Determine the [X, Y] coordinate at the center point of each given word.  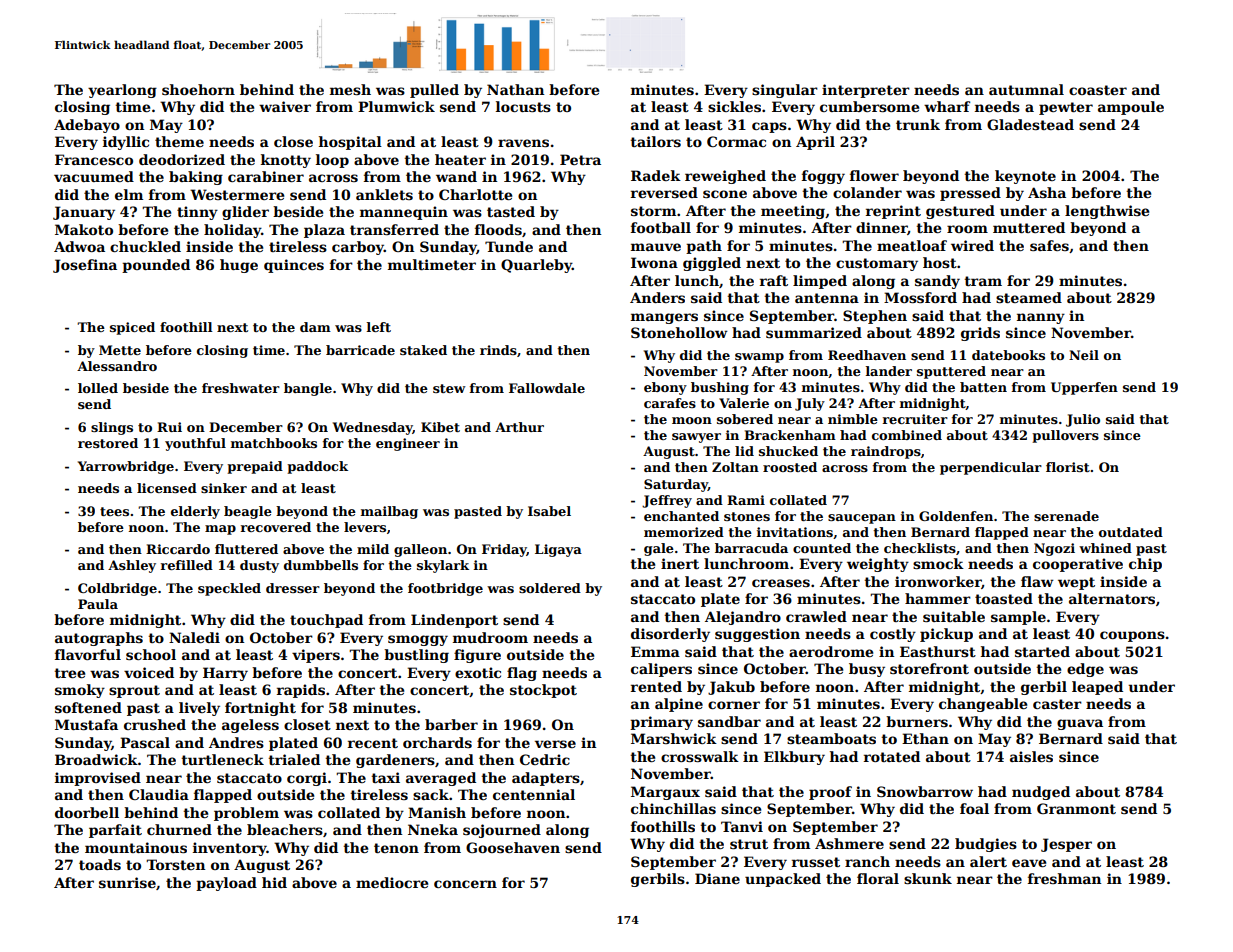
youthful [195, 444]
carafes [670, 403]
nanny [1041, 318]
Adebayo [87, 126]
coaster [1098, 90]
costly [893, 635]
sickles [734, 106]
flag [522, 674]
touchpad [326, 621]
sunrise [127, 882]
